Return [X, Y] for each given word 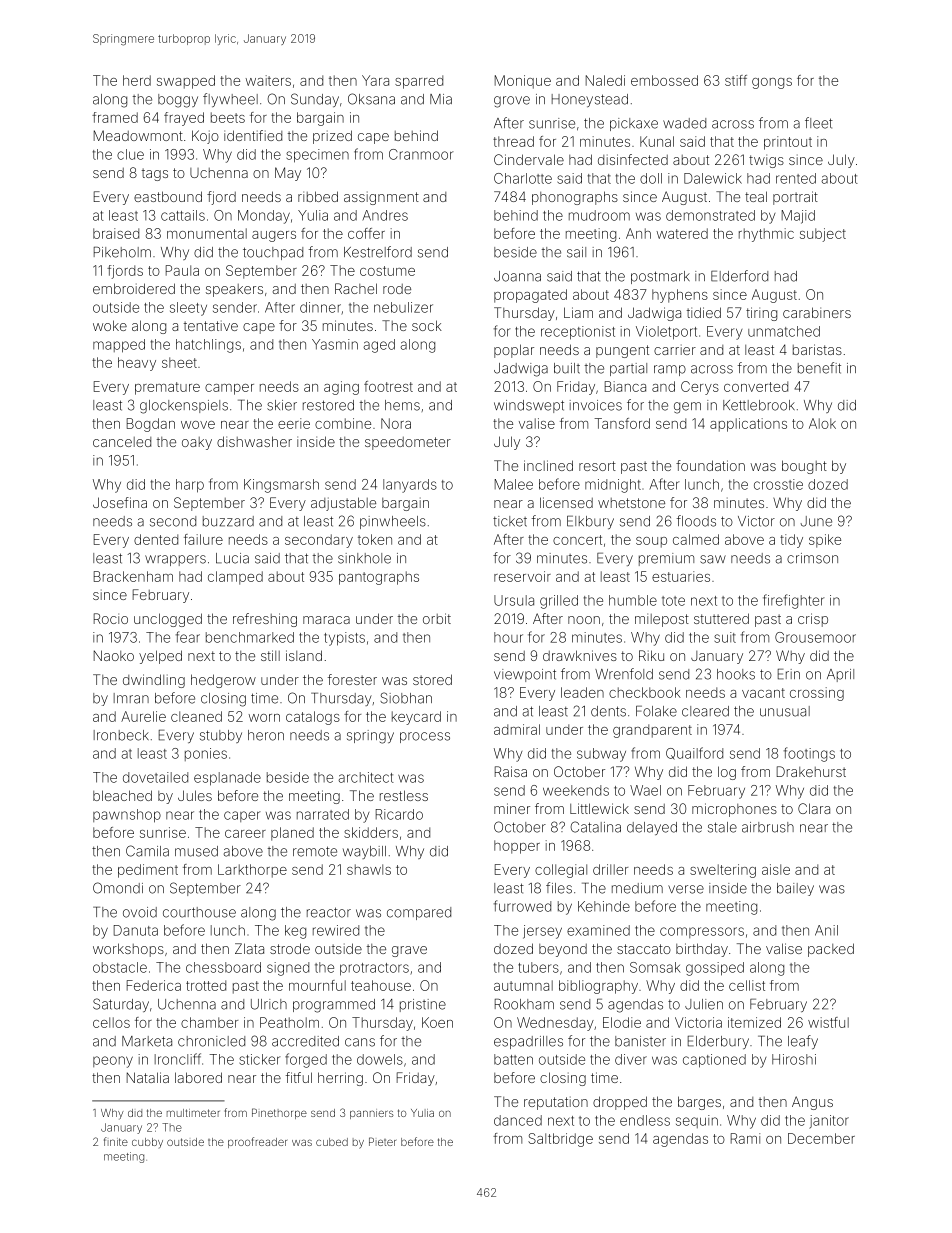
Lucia [232, 558]
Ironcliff [178, 1059]
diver [631, 1059]
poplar [514, 351]
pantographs [379, 578]
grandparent [652, 731]
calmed [696, 539]
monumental [207, 233]
